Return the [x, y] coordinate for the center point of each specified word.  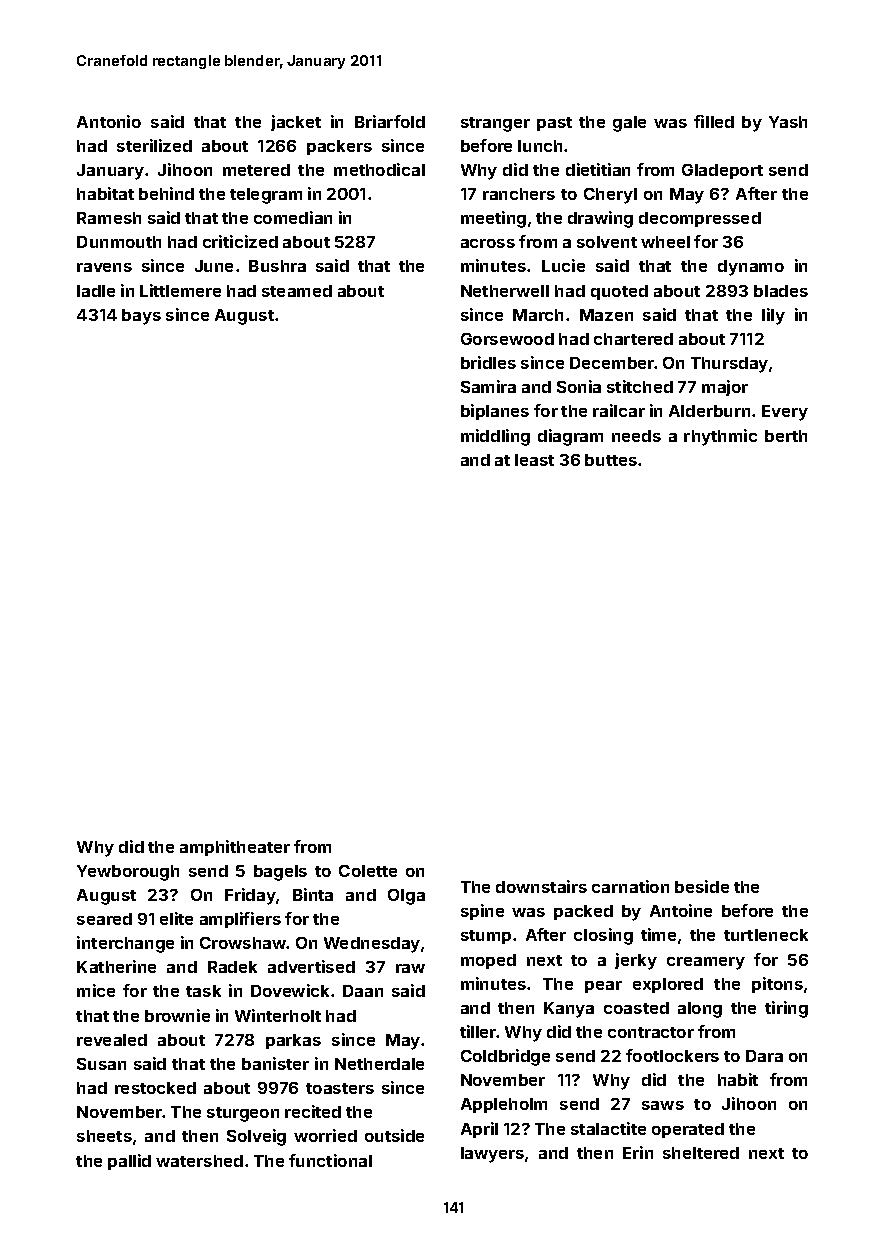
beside [702, 886]
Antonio [109, 121]
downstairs [541, 886]
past [554, 124]
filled [714, 121]
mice [96, 990]
